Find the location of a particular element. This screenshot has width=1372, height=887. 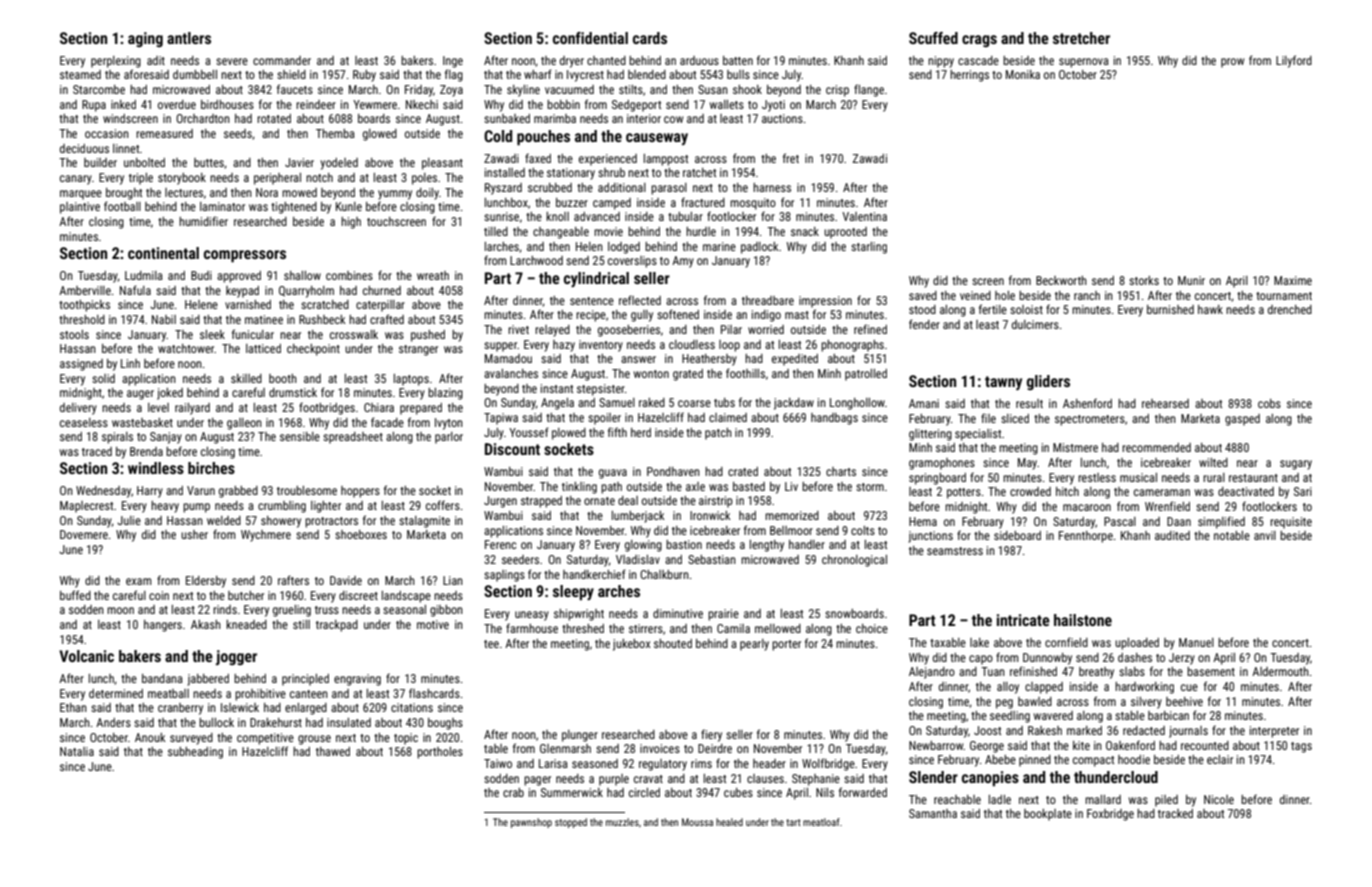

Samantha is located at coordinates (933, 813).
